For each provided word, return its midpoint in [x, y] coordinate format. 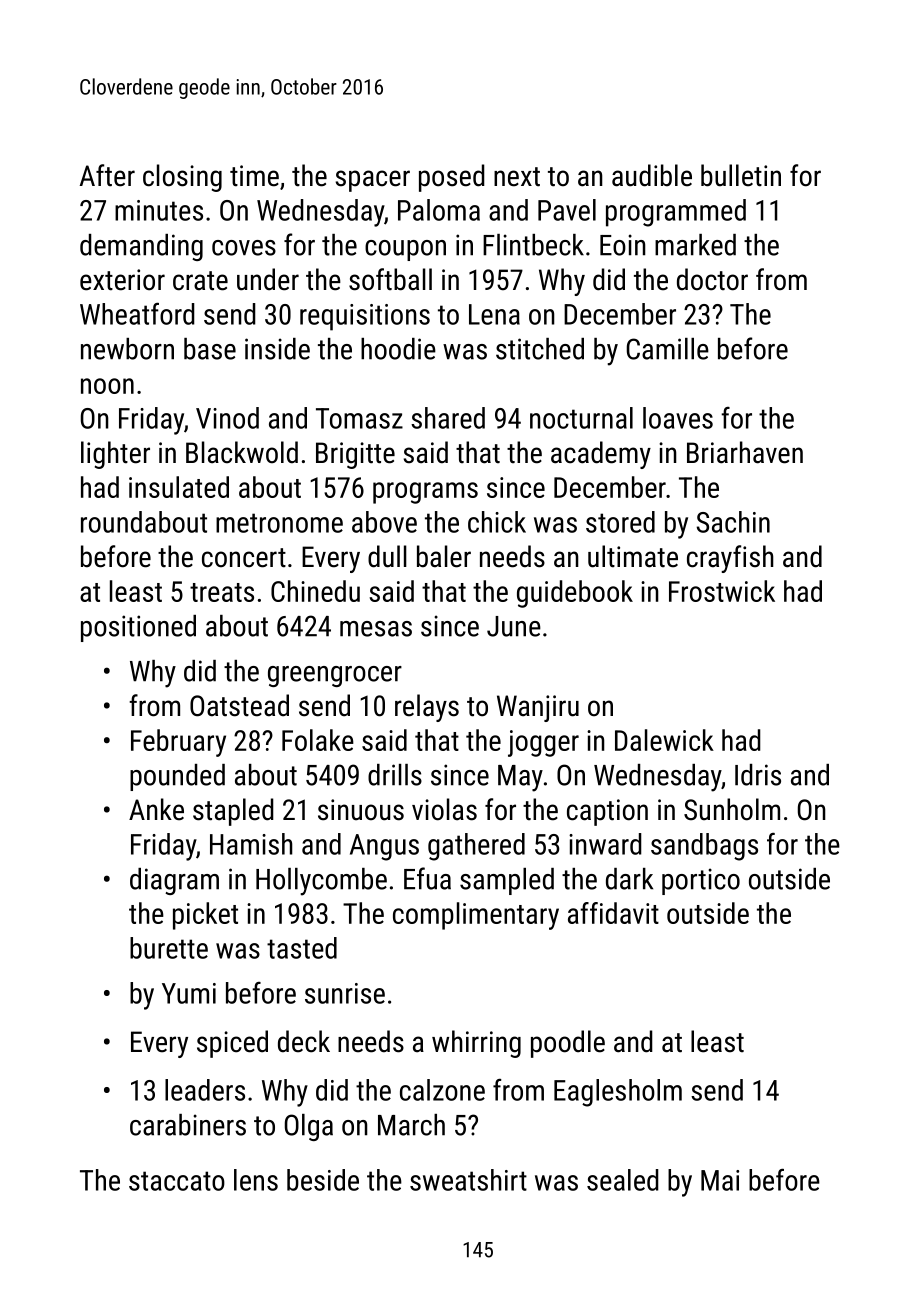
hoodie [398, 349]
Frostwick [722, 591]
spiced [232, 1044]
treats [222, 592]
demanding [141, 247]
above [384, 522]
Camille [667, 349]
